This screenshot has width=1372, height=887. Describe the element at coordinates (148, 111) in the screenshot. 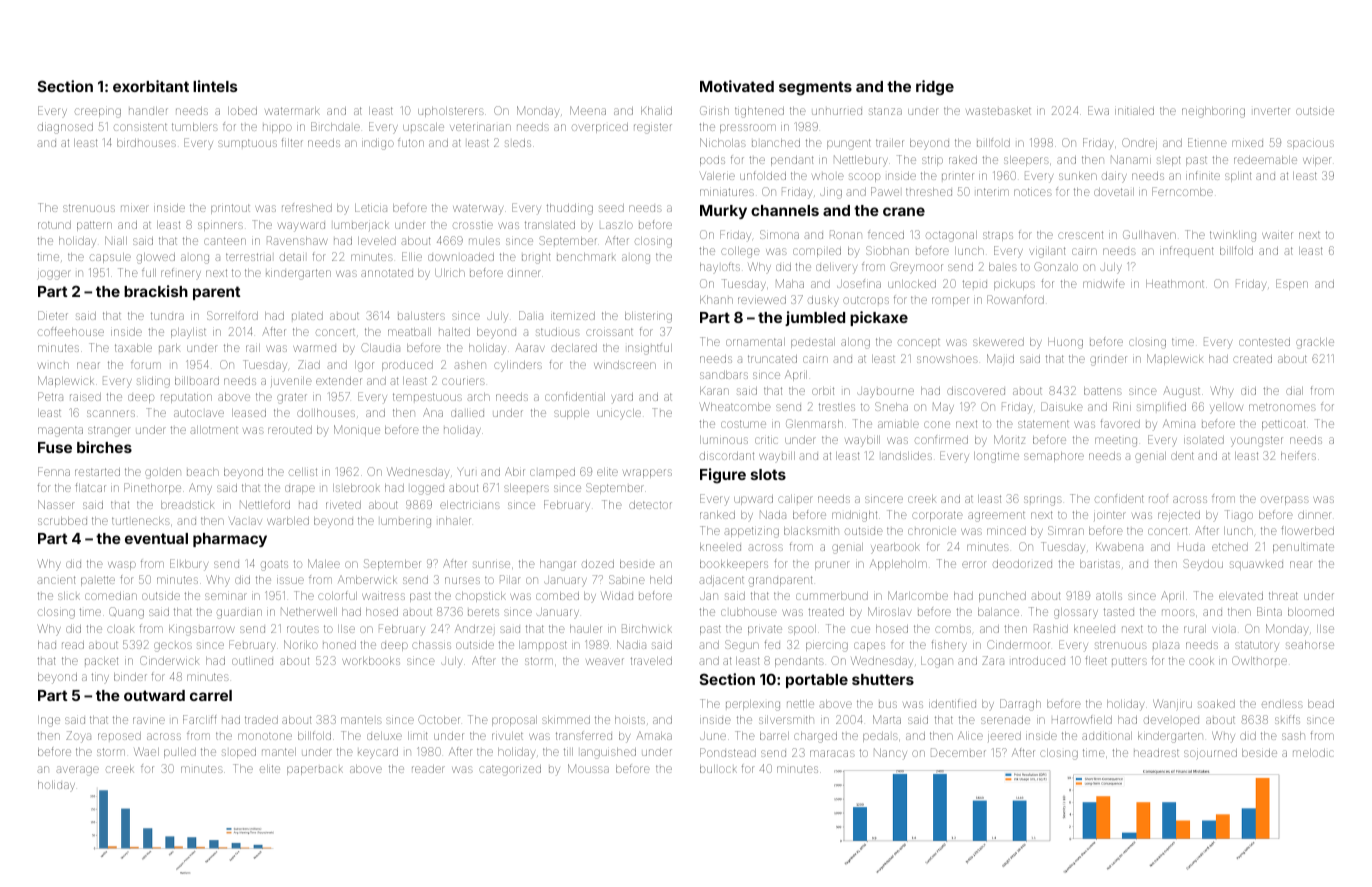

I see `handler` at that location.
